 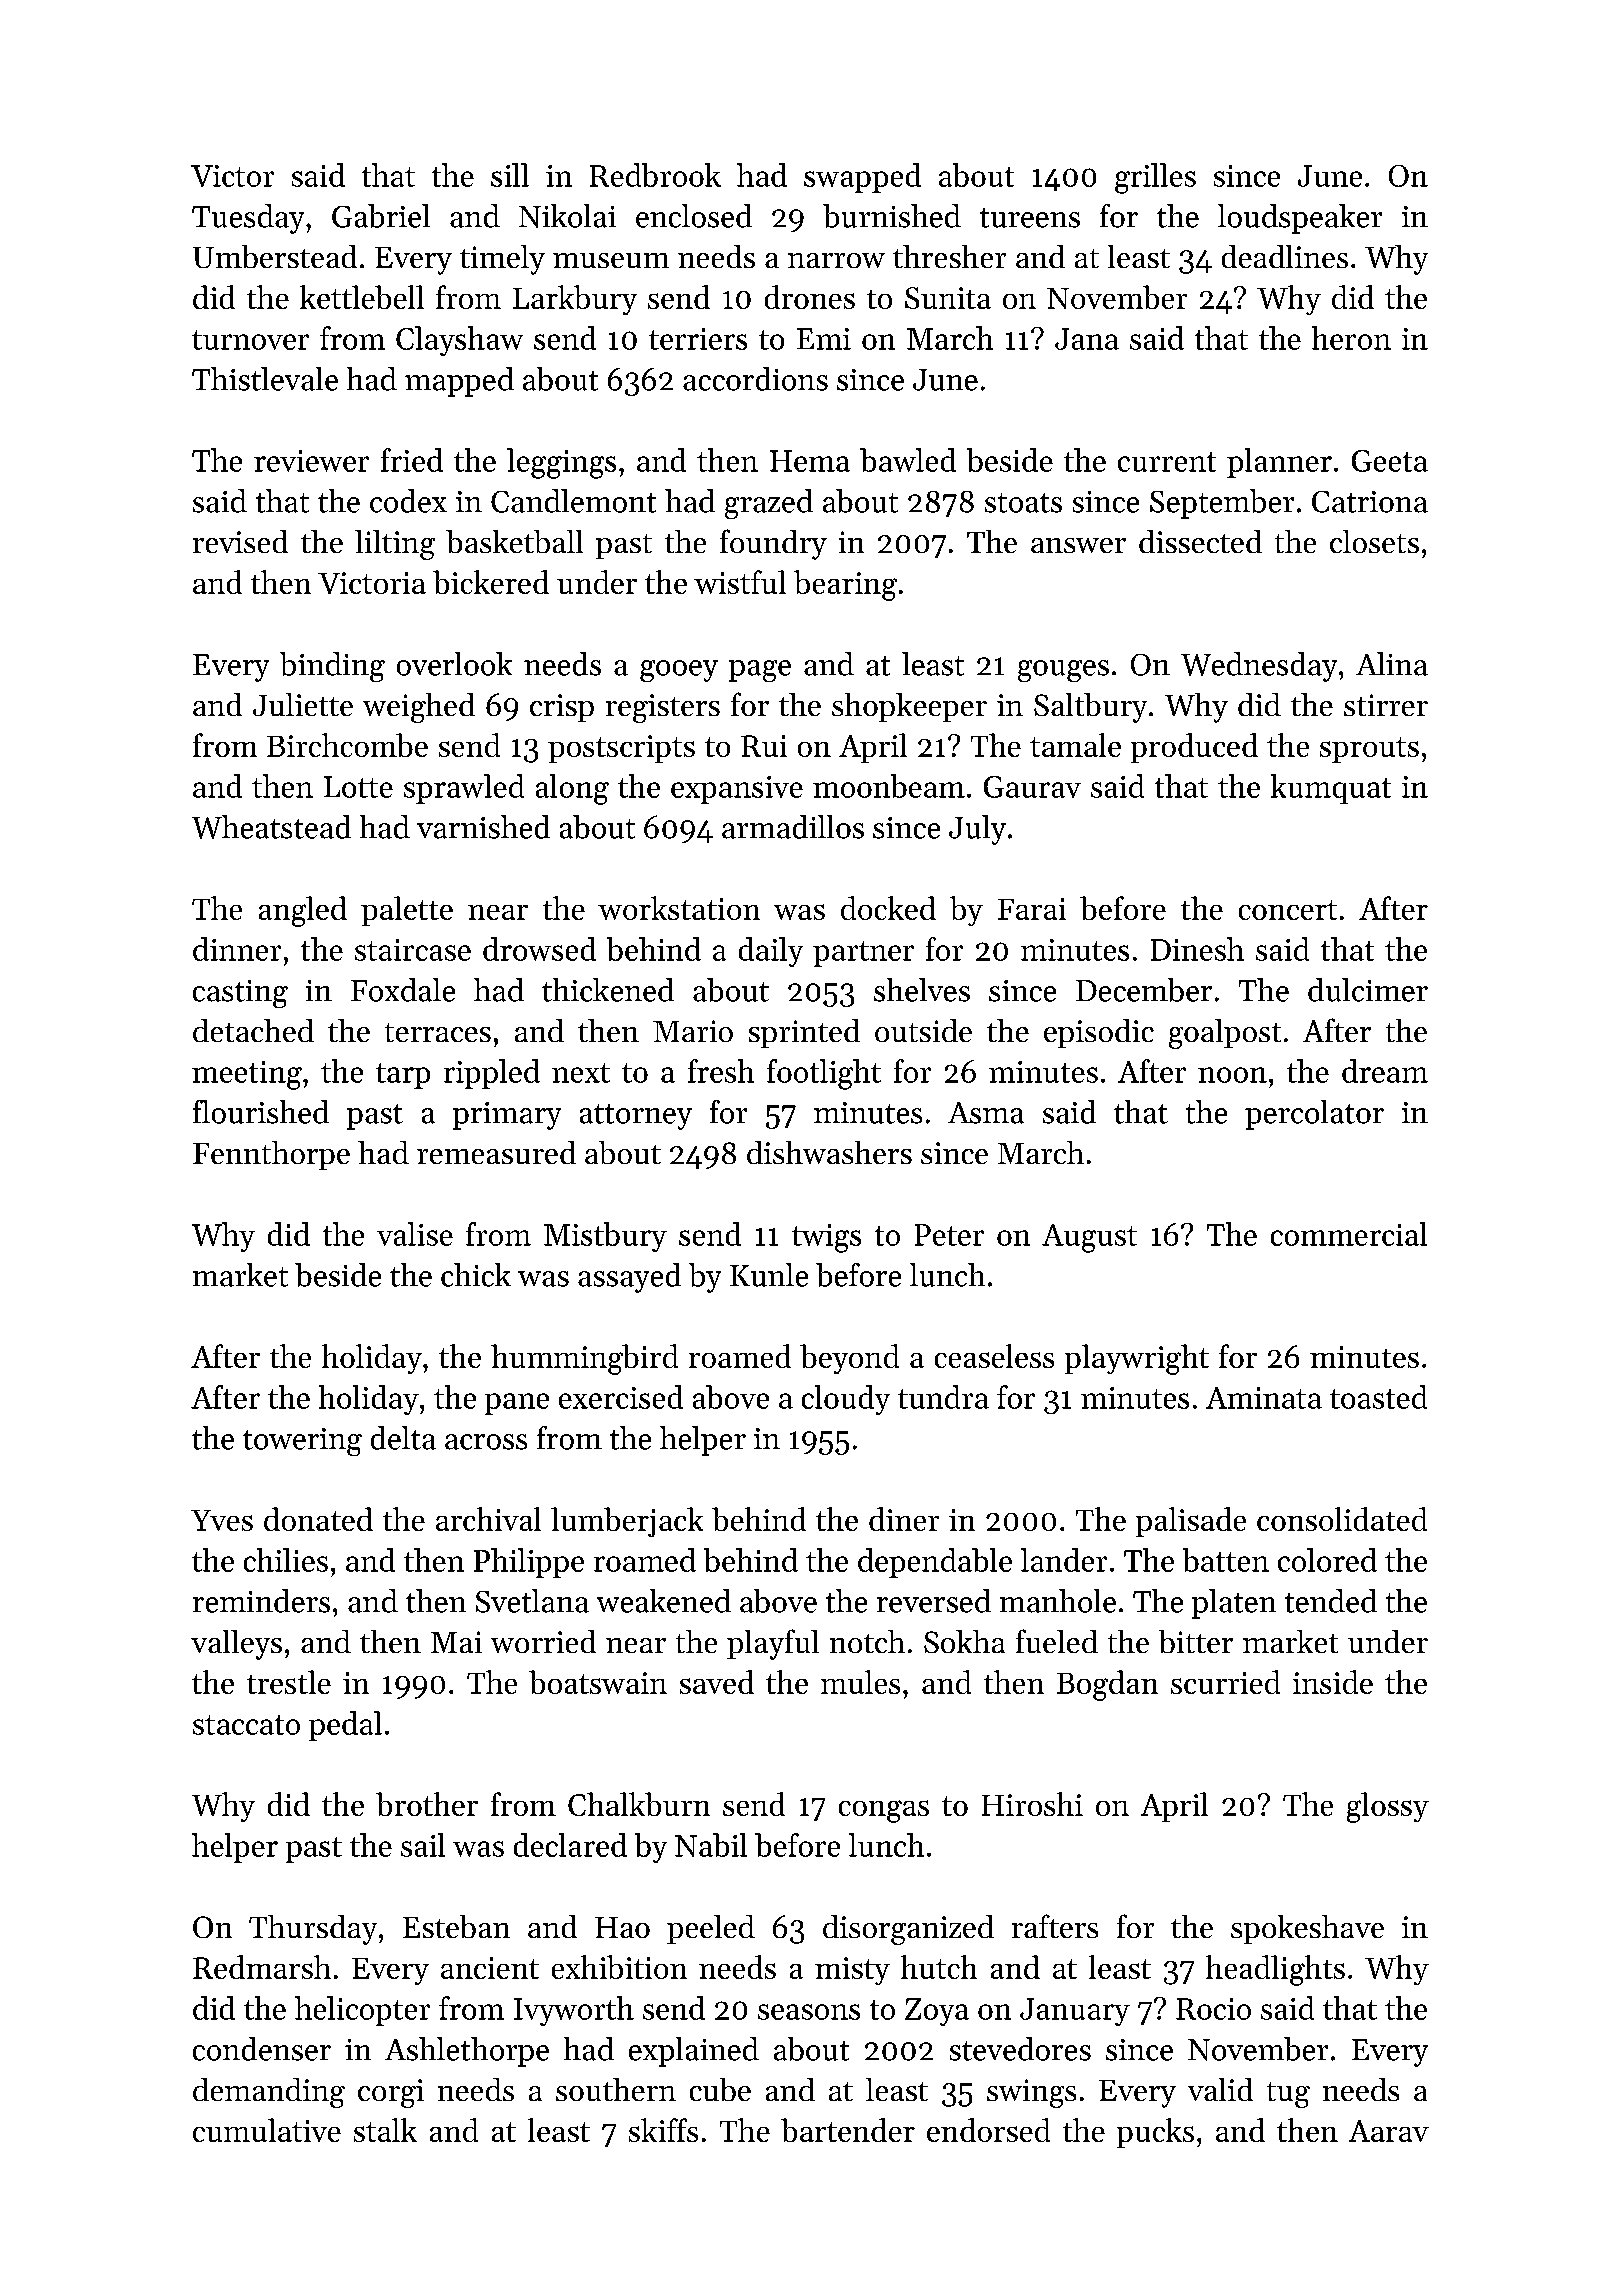 What do you see at coordinates (261, 1601) in the image?
I see `reminders` at bounding box center [261, 1601].
